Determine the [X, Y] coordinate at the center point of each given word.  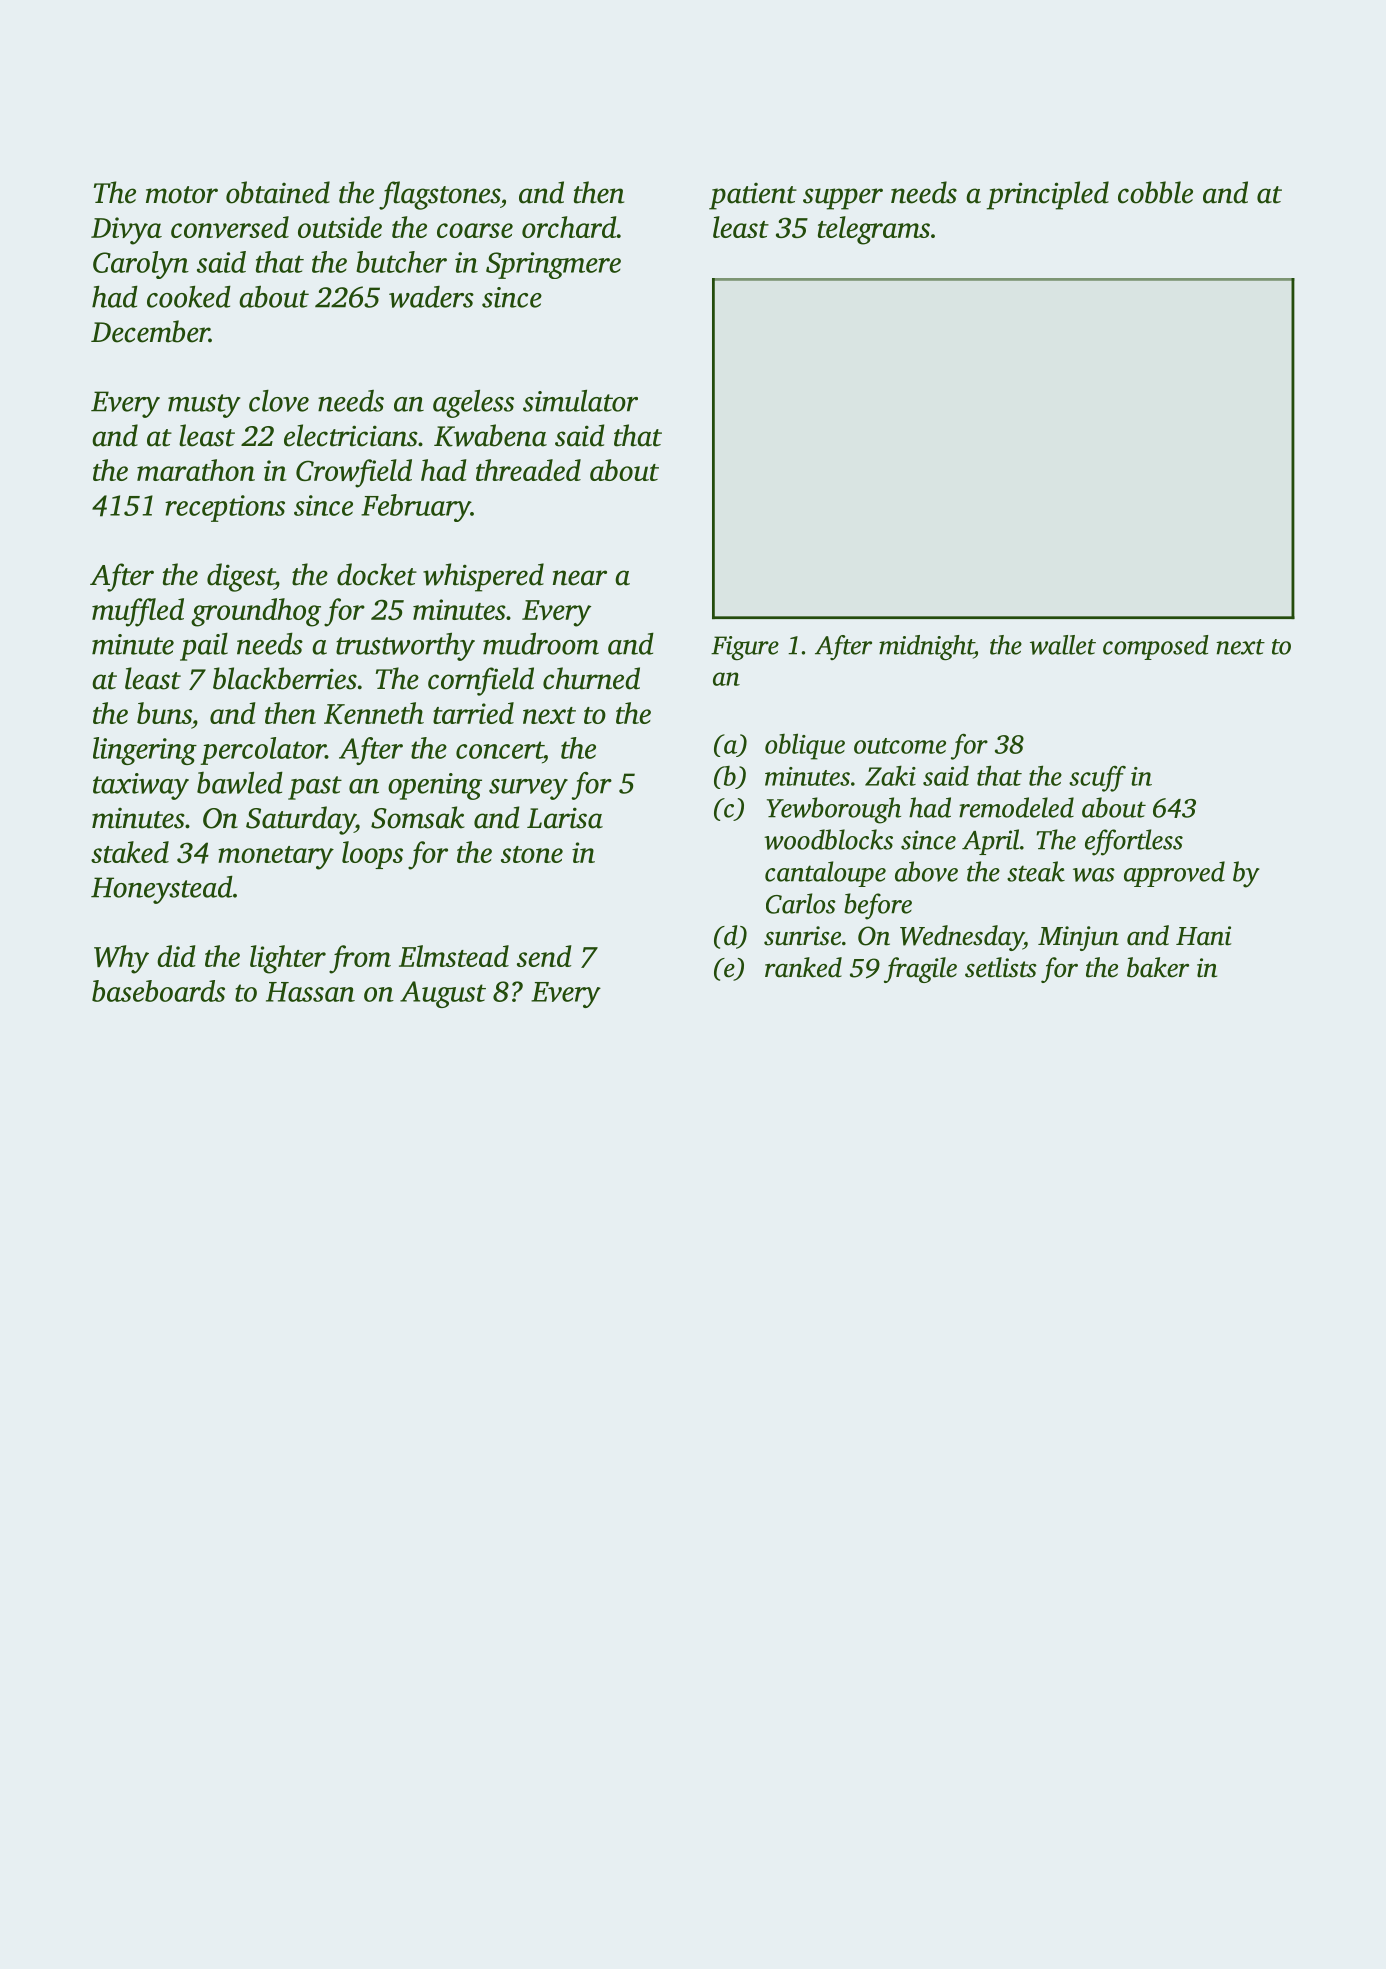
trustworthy [405, 647]
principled [1048, 195]
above [926, 871]
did [176, 956]
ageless [473, 404]
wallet [1063, 645]
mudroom [541, 643]
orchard [569, 227]
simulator [580, 401]
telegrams [874, 230]
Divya [126, 231]
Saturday [300, 820]
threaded [528, 470]
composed [1156, 647]
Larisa [565, 818]
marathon [196, 470]
